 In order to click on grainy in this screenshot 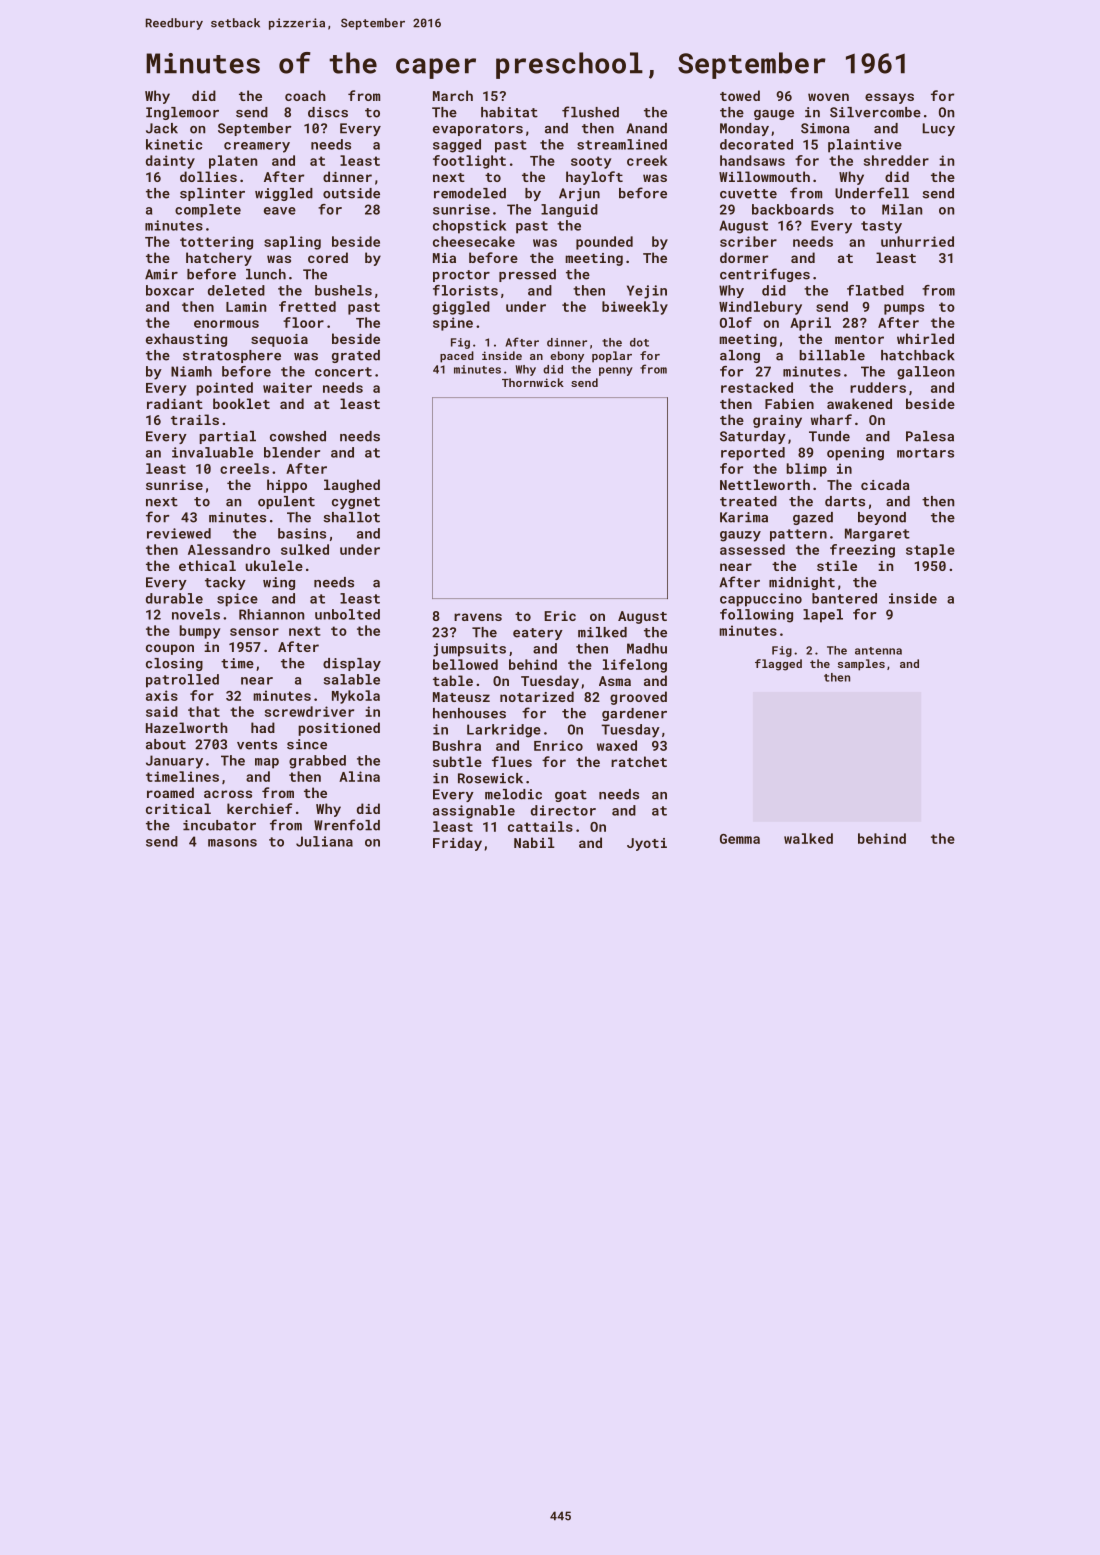, I will do `click(777, 421)`.
